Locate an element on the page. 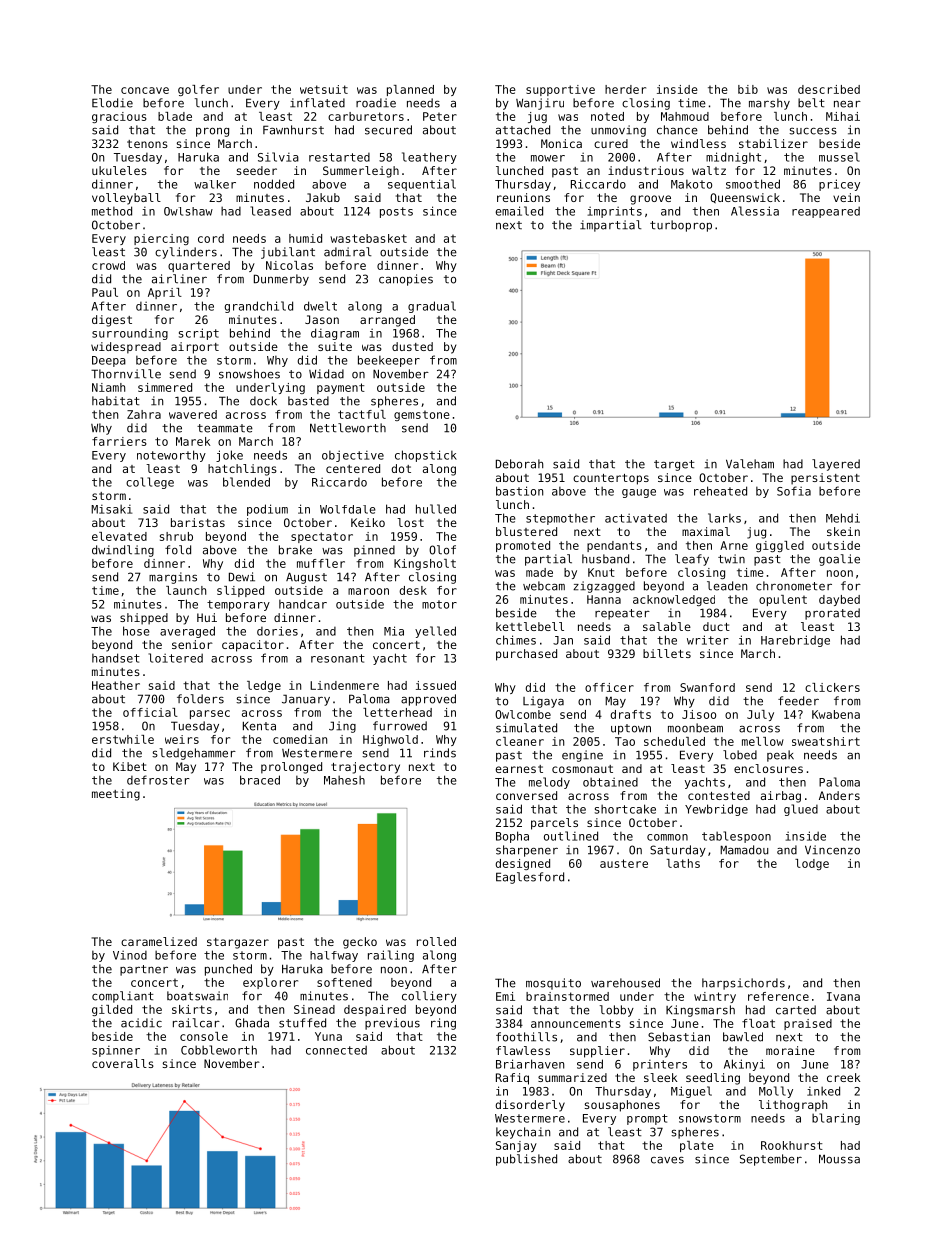 This page has width=952, height=1233. farriers is located at coordinates (119, 441).
